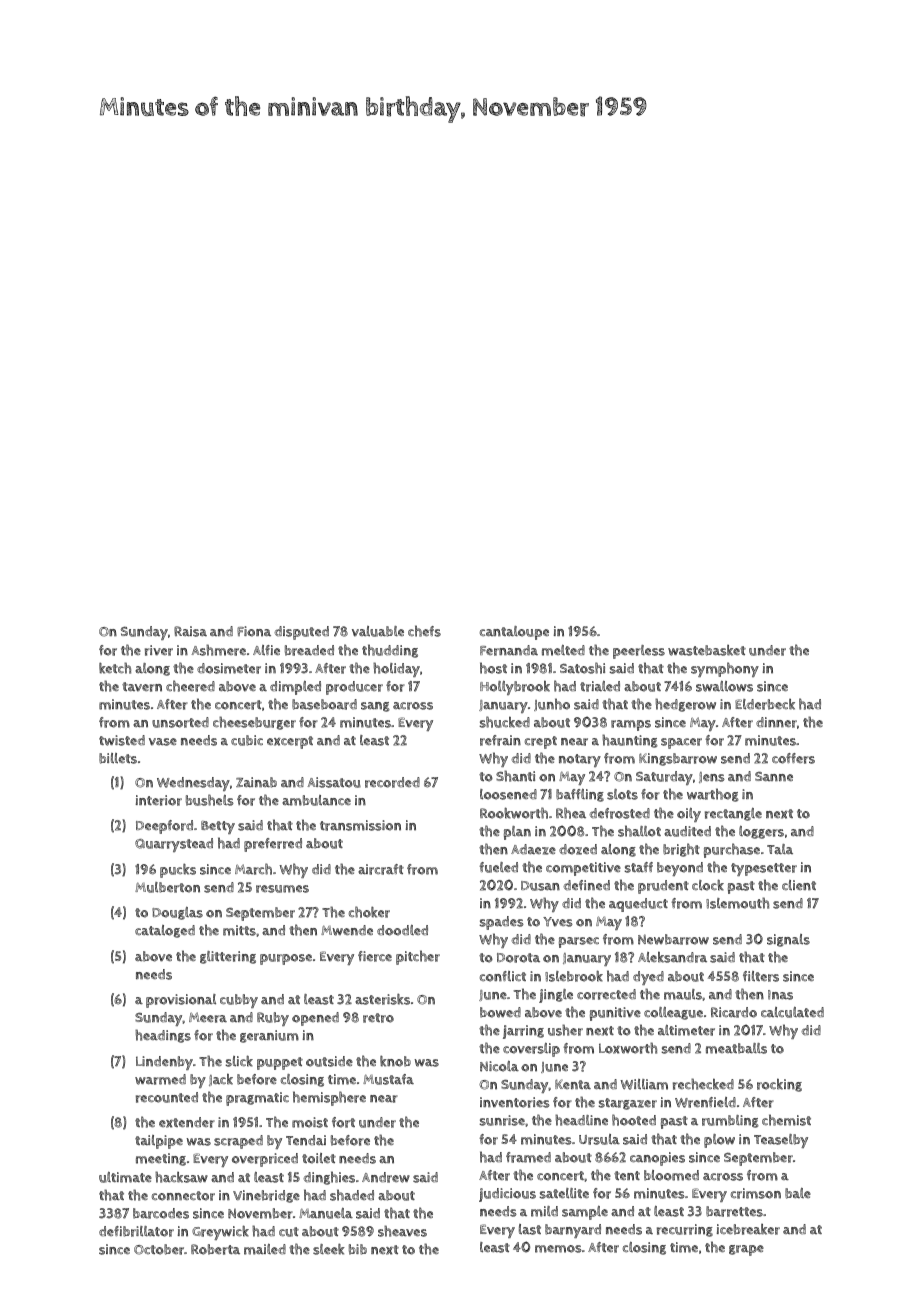  Describe the element at coordinates (631, 725) in the image. I see `ramps` at that location.
